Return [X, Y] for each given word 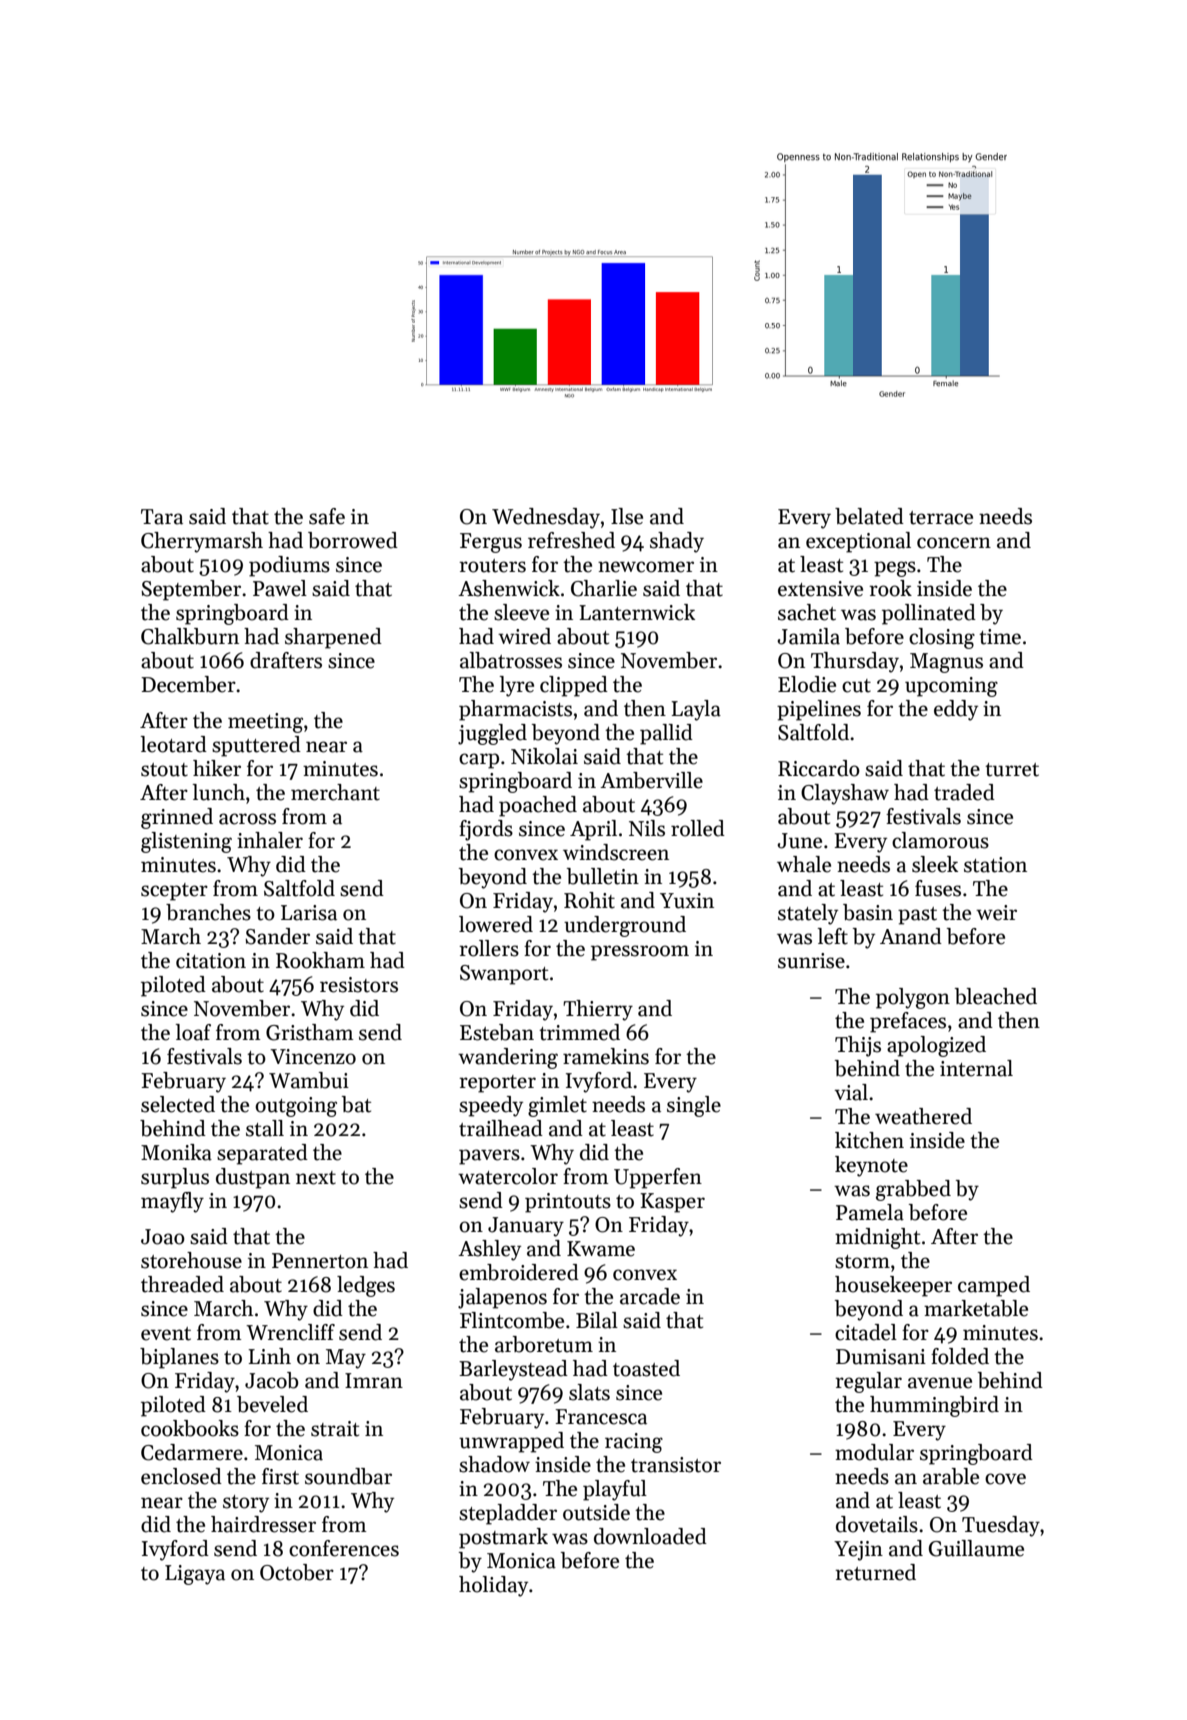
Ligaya [195, 1575]
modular [874, 1452]
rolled [698, 828]
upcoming [951, 687]
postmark [503, 1538]
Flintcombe [512, 1320]
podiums [289, 566]
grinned [177, 818]
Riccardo [819, 768]
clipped [574, 686]
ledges [366, 1286]
